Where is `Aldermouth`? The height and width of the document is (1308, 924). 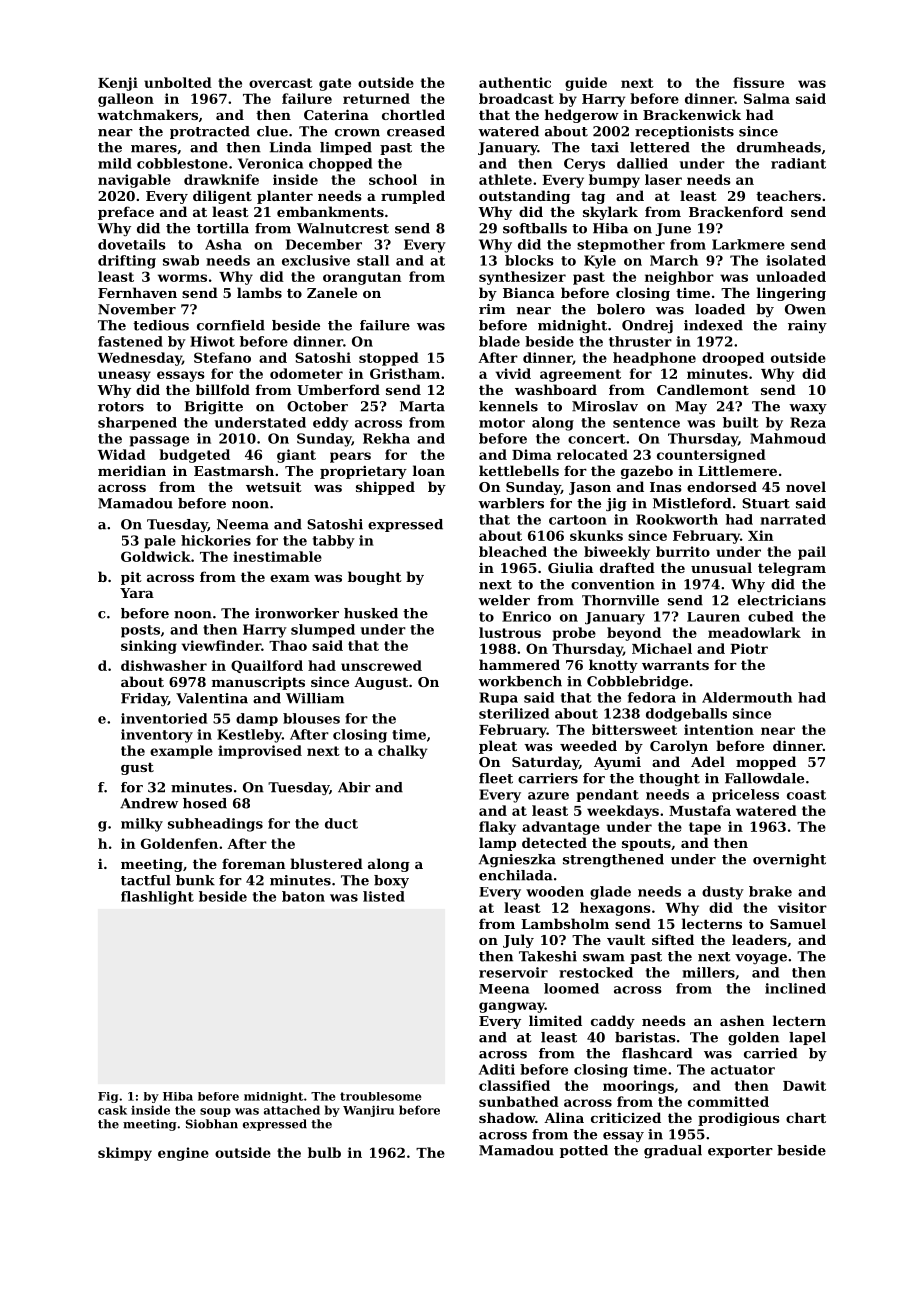 Aldermouth is located at coordinates (747, 697).
